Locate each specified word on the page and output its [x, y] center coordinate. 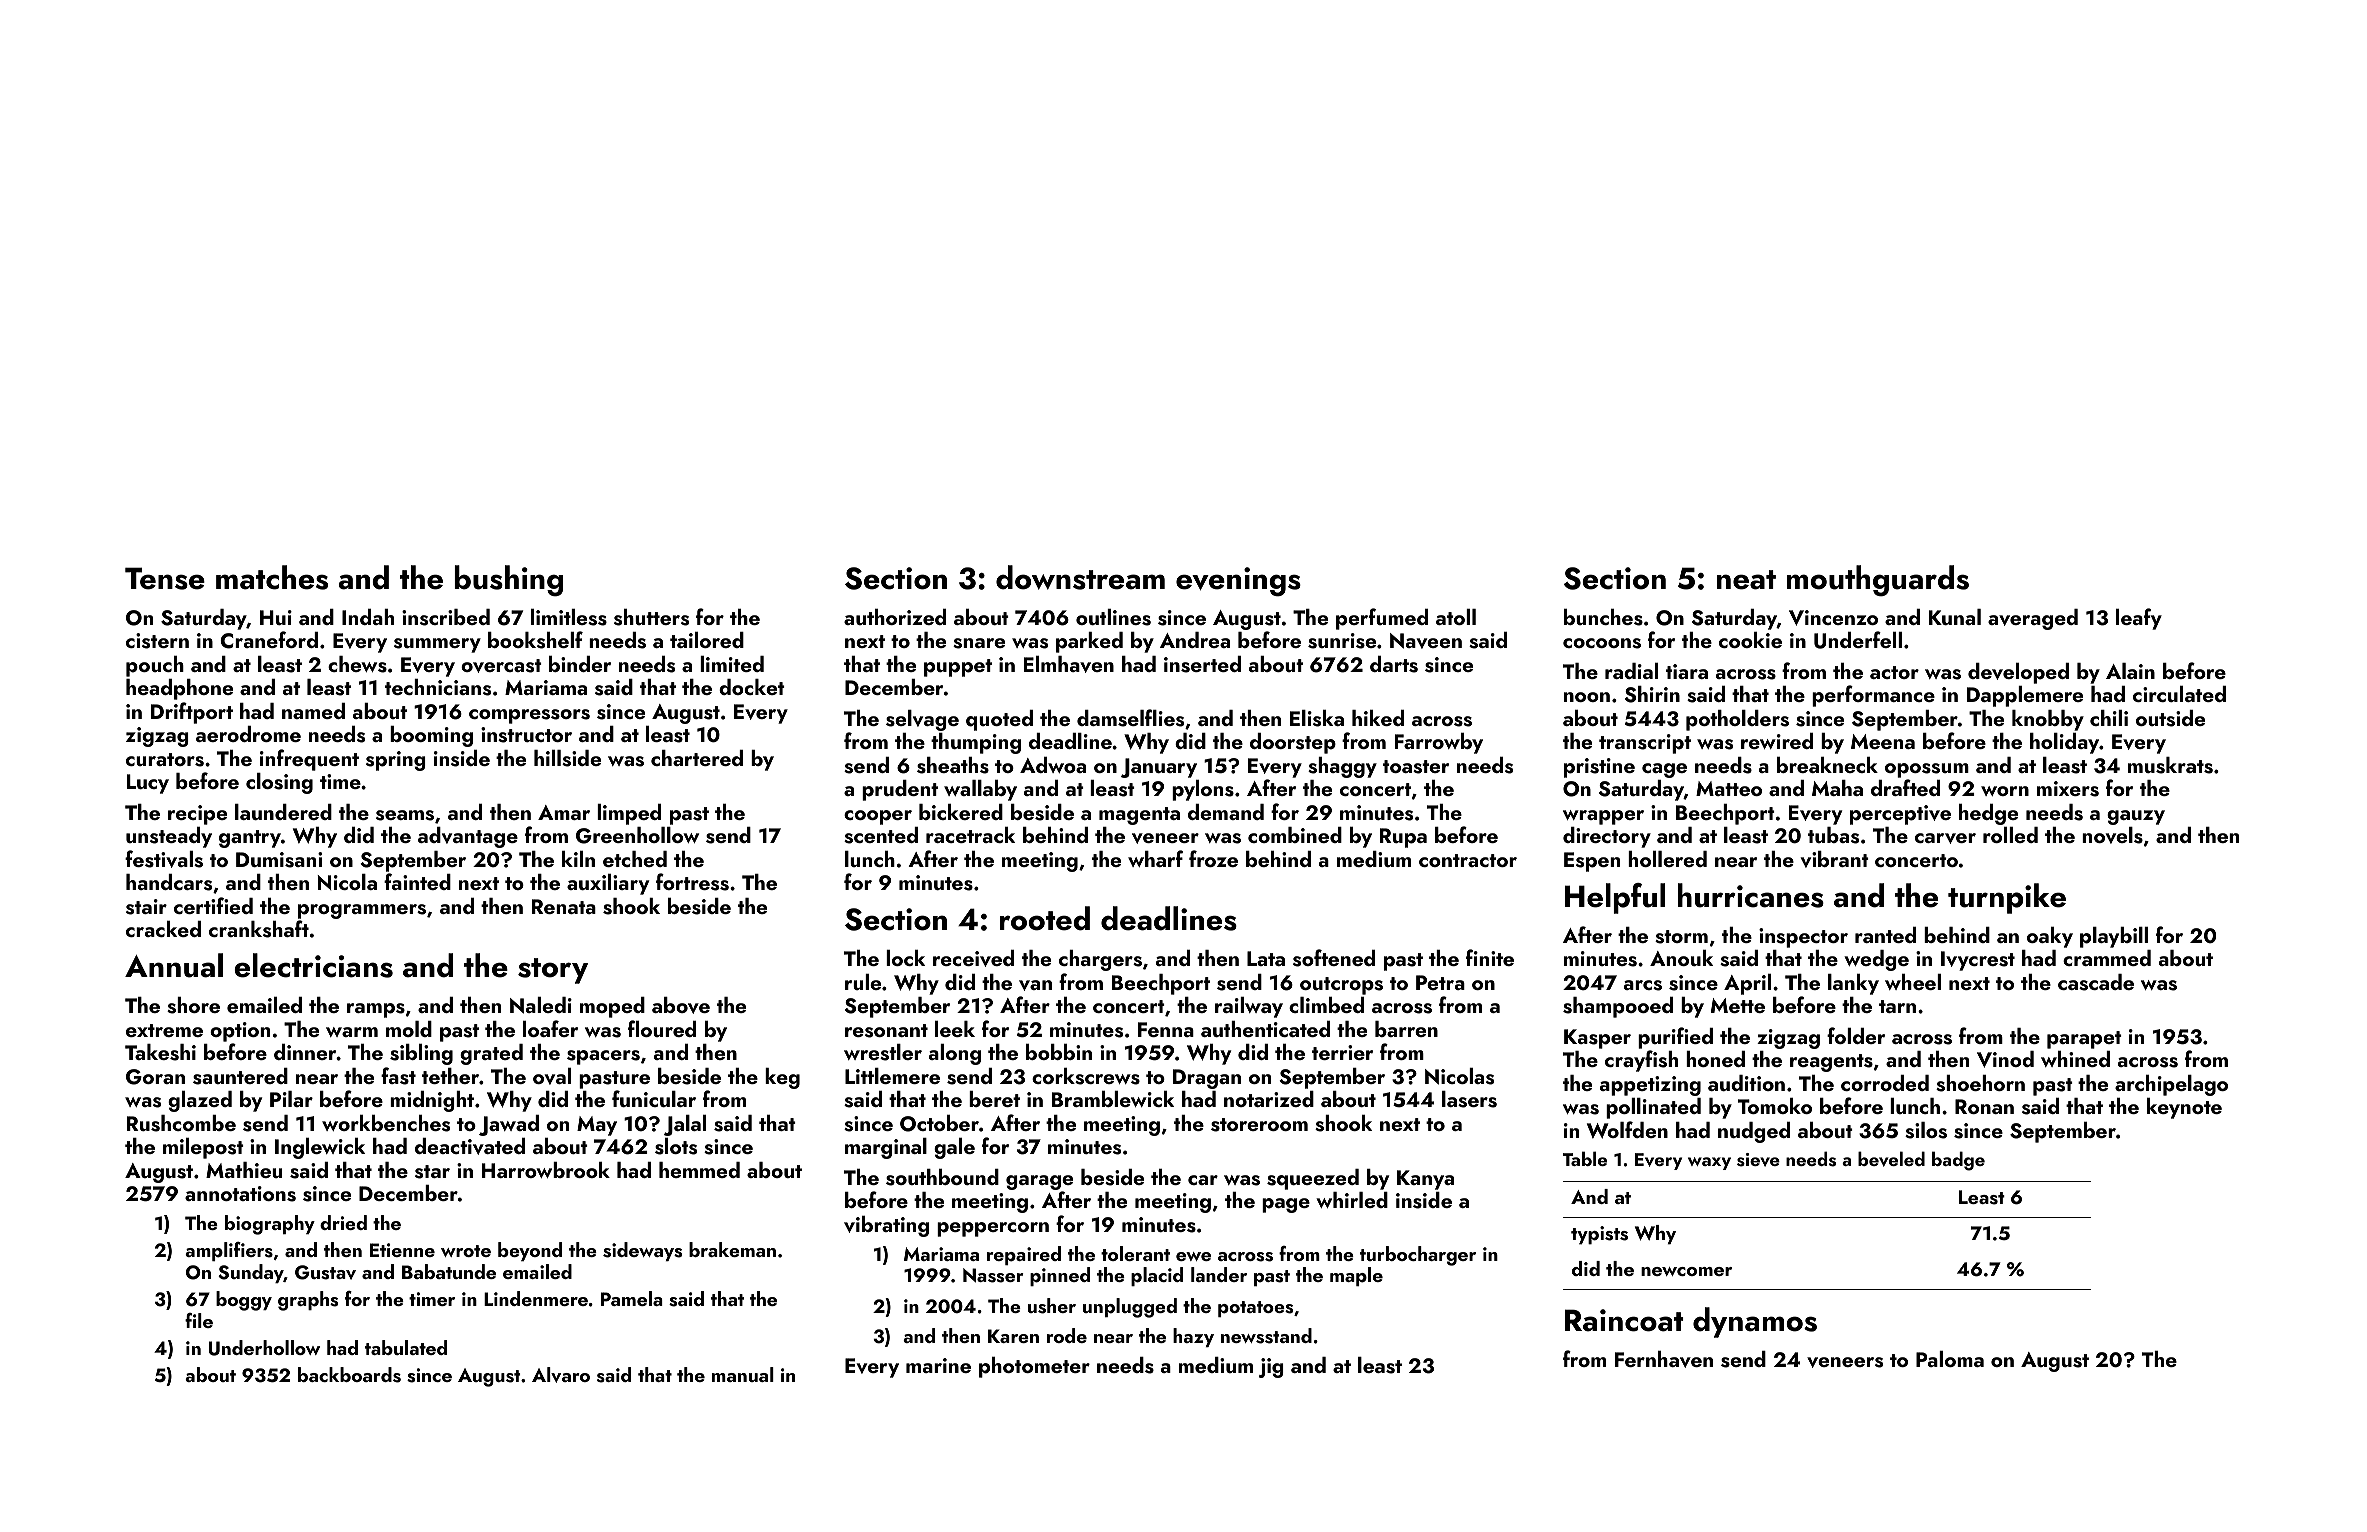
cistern [157, 641]
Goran [155, 1077]
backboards [349, 1375]
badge [1958, 1161]
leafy [2139, 619]
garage [1039, 1182]
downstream [1080, 577]
